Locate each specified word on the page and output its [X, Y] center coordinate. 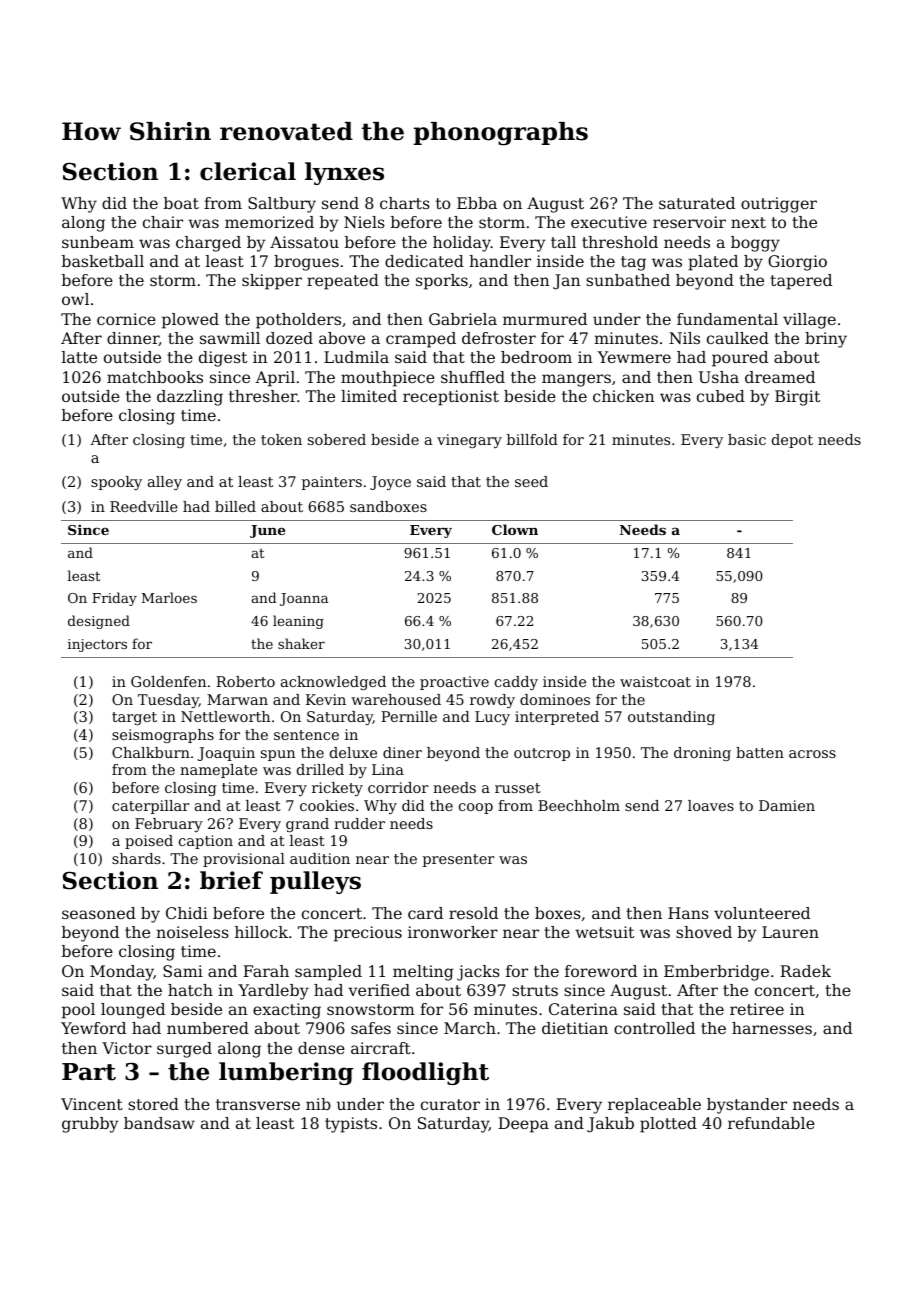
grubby [90, 1125]
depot [792, 441]
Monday [122, 973]
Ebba [477, 203]
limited [369, 396]
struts [535, 990]
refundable [771, 1123]
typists [351, 1125]
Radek [805, 971]
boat [181, 203]
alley [165, 483]
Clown [515, 529]
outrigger [779, 205]
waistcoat [655, 681]
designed [99, 622]
